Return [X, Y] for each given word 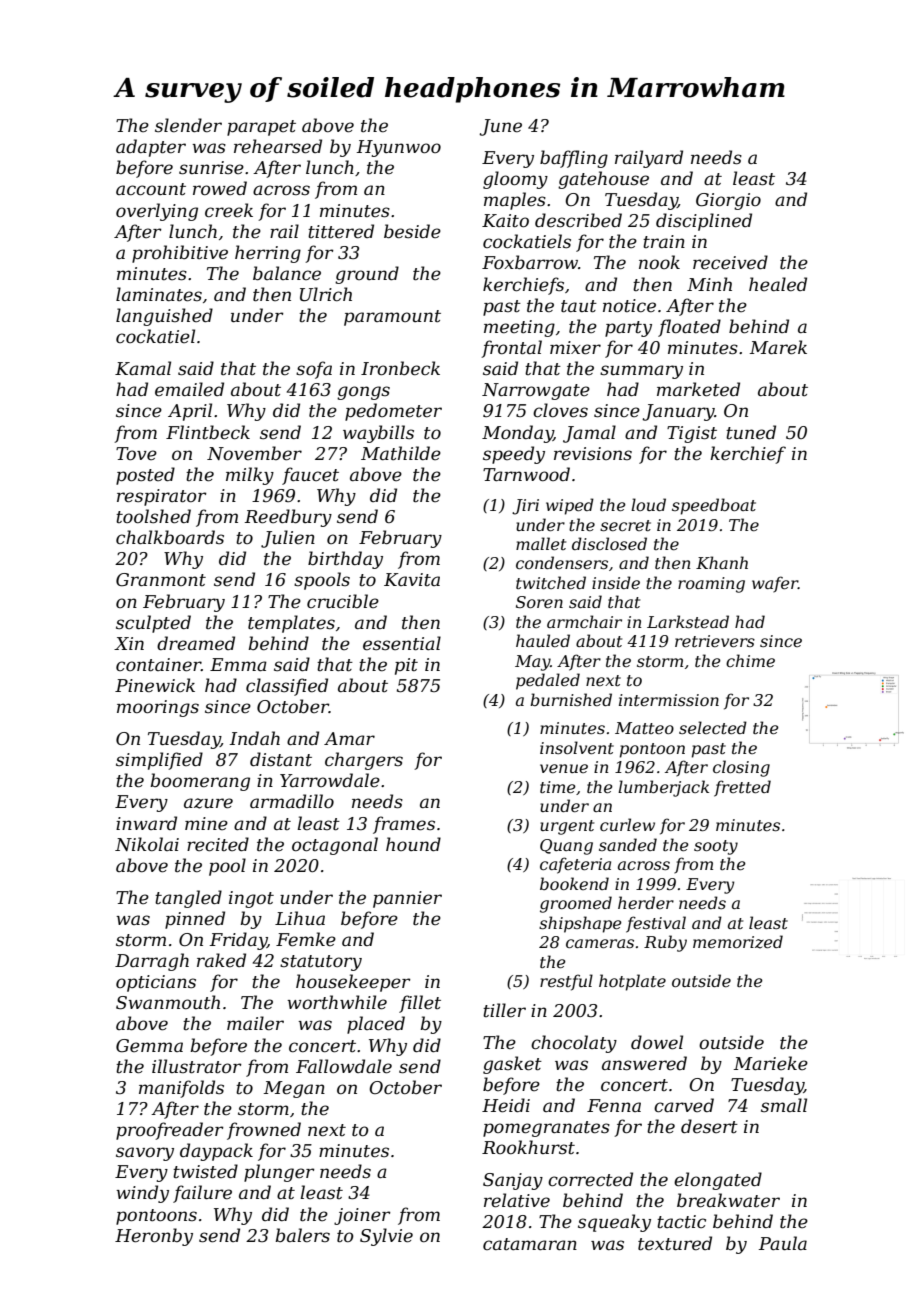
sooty [716, 847]
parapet [261, 128]
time [558, 787]
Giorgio [728, 201]
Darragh [152, 962]
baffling [574, 159]
